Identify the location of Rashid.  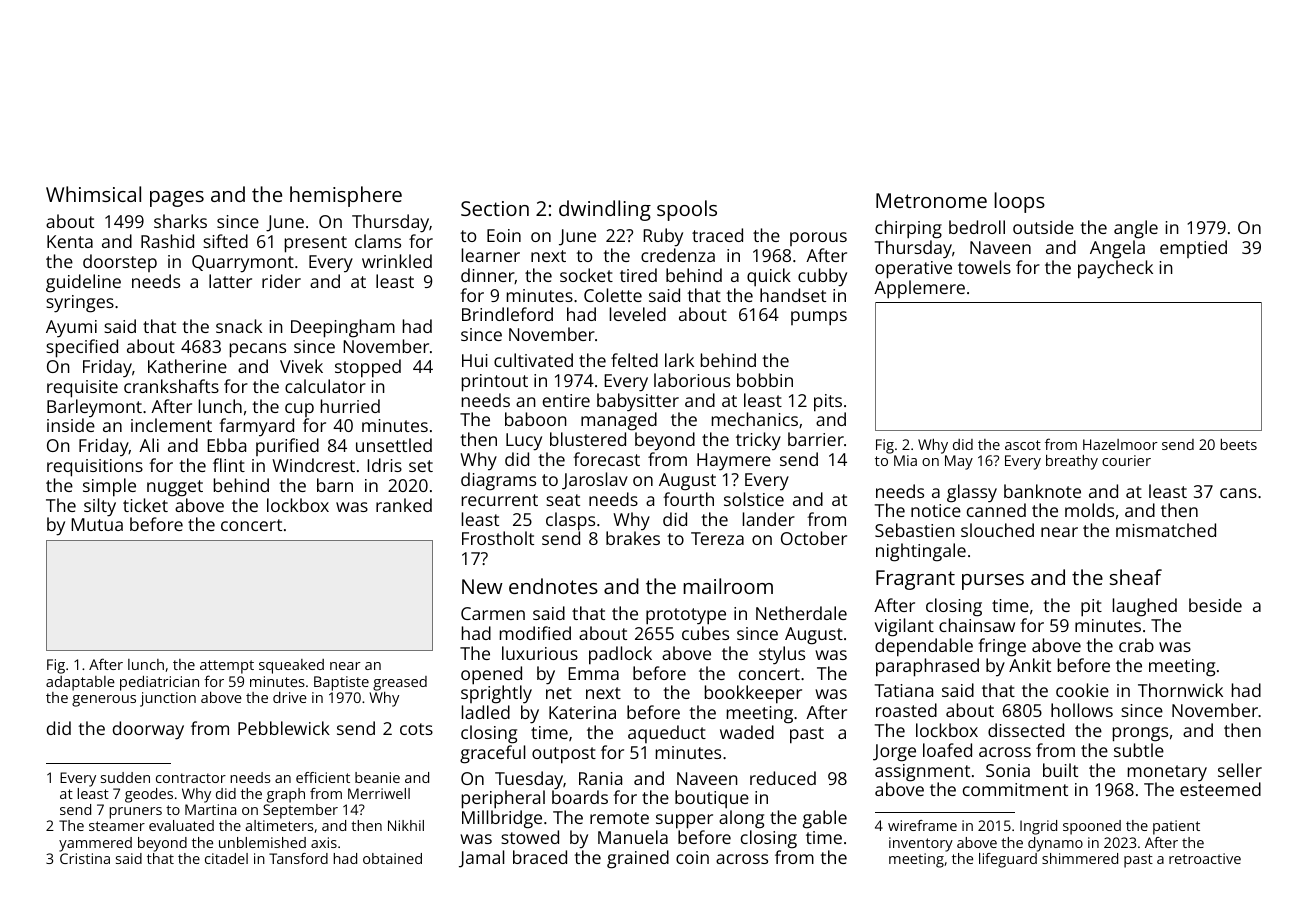
(167, 241).
